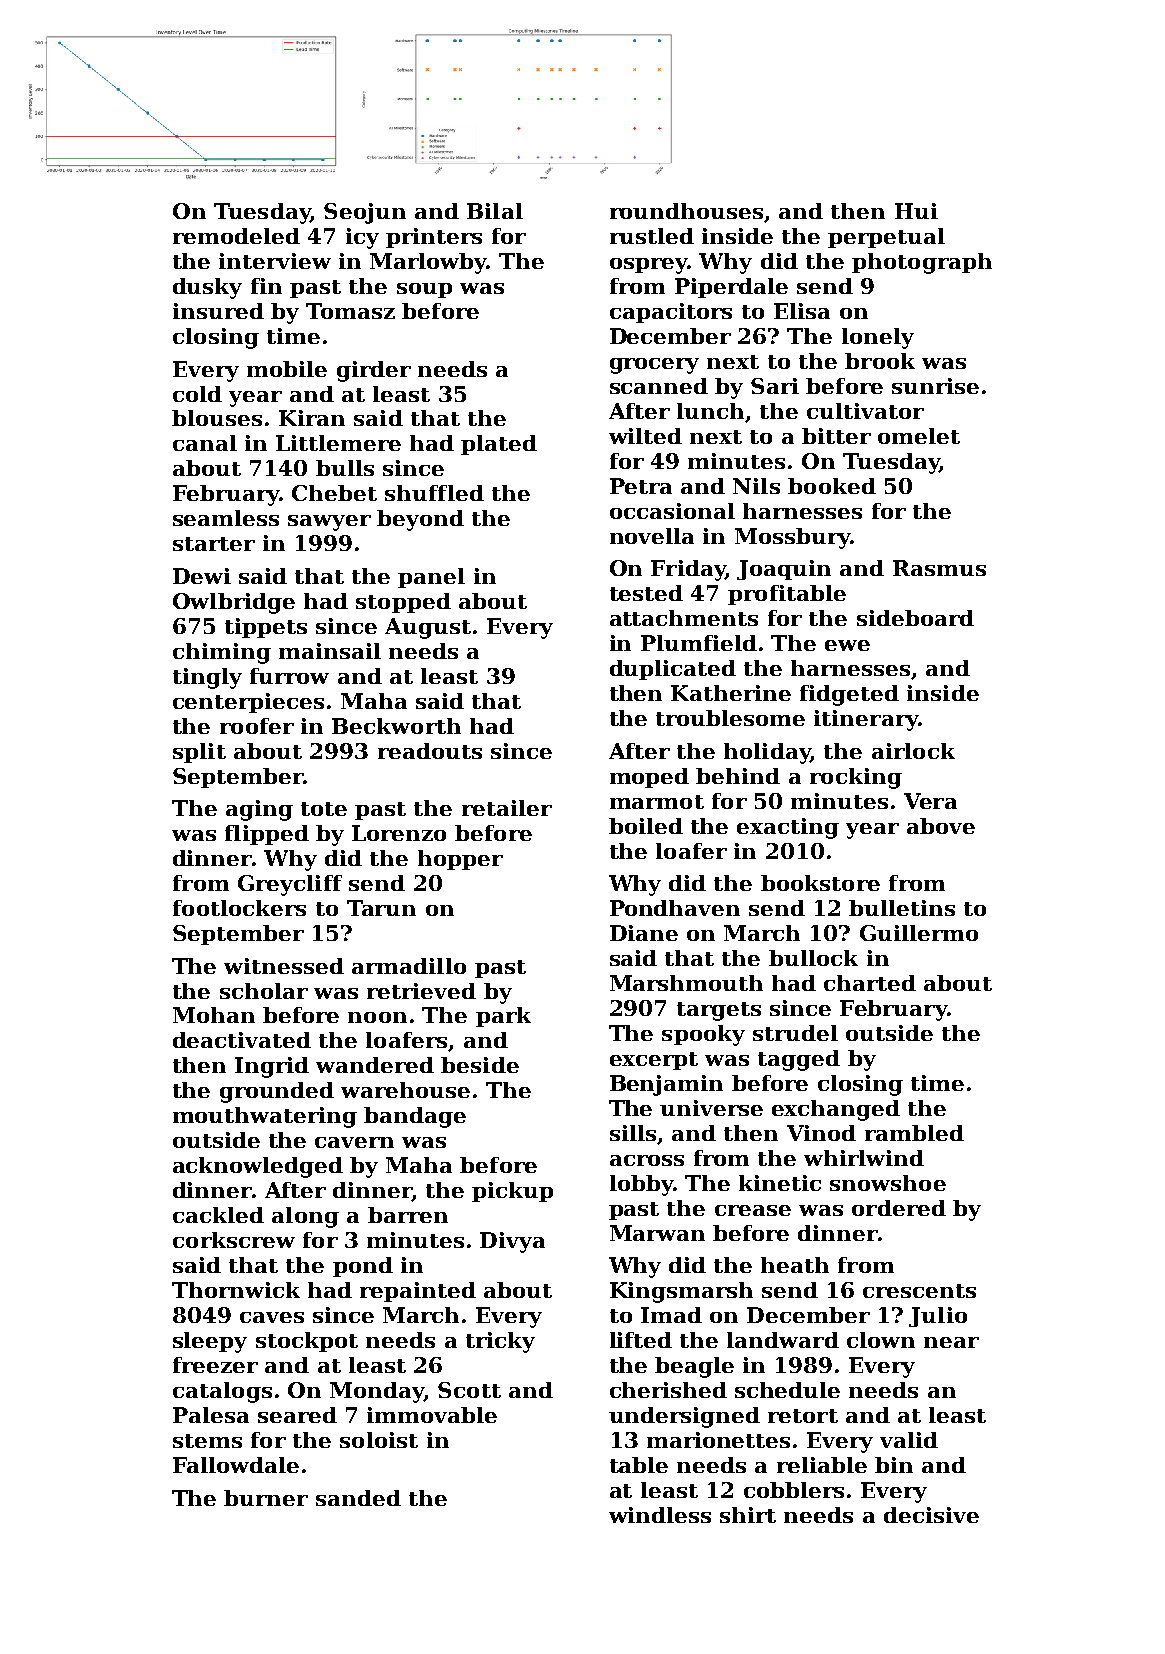 This page has width=1165, height=1654. What do you see at coordinates (914, 1133) in the page?
I see `rambled` at bounding box center [914, 1133].
